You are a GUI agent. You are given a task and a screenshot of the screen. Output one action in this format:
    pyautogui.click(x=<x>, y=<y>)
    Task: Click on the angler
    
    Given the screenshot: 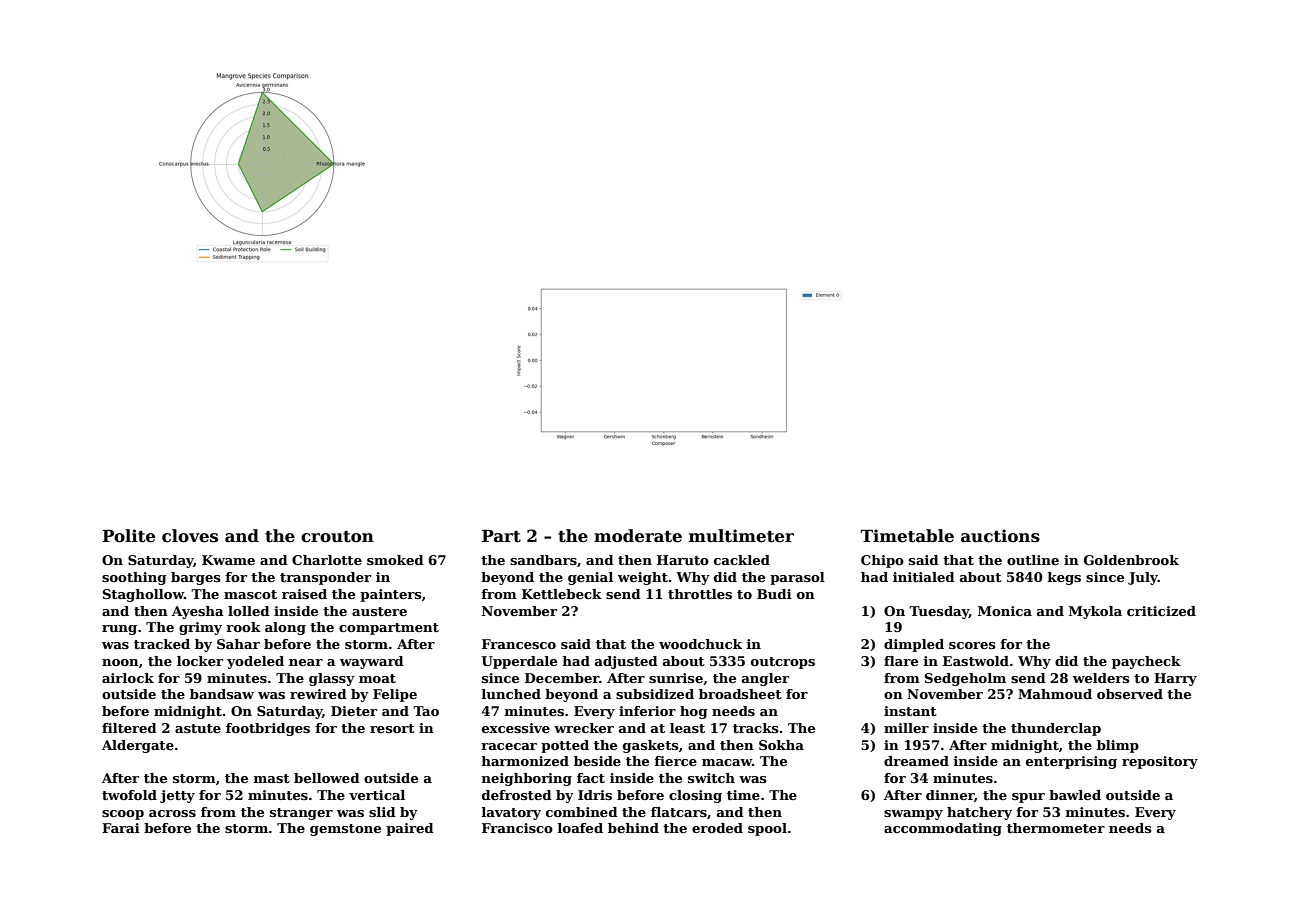 What is the action you would take?
    pyautogui.click(x=765, y=679)
